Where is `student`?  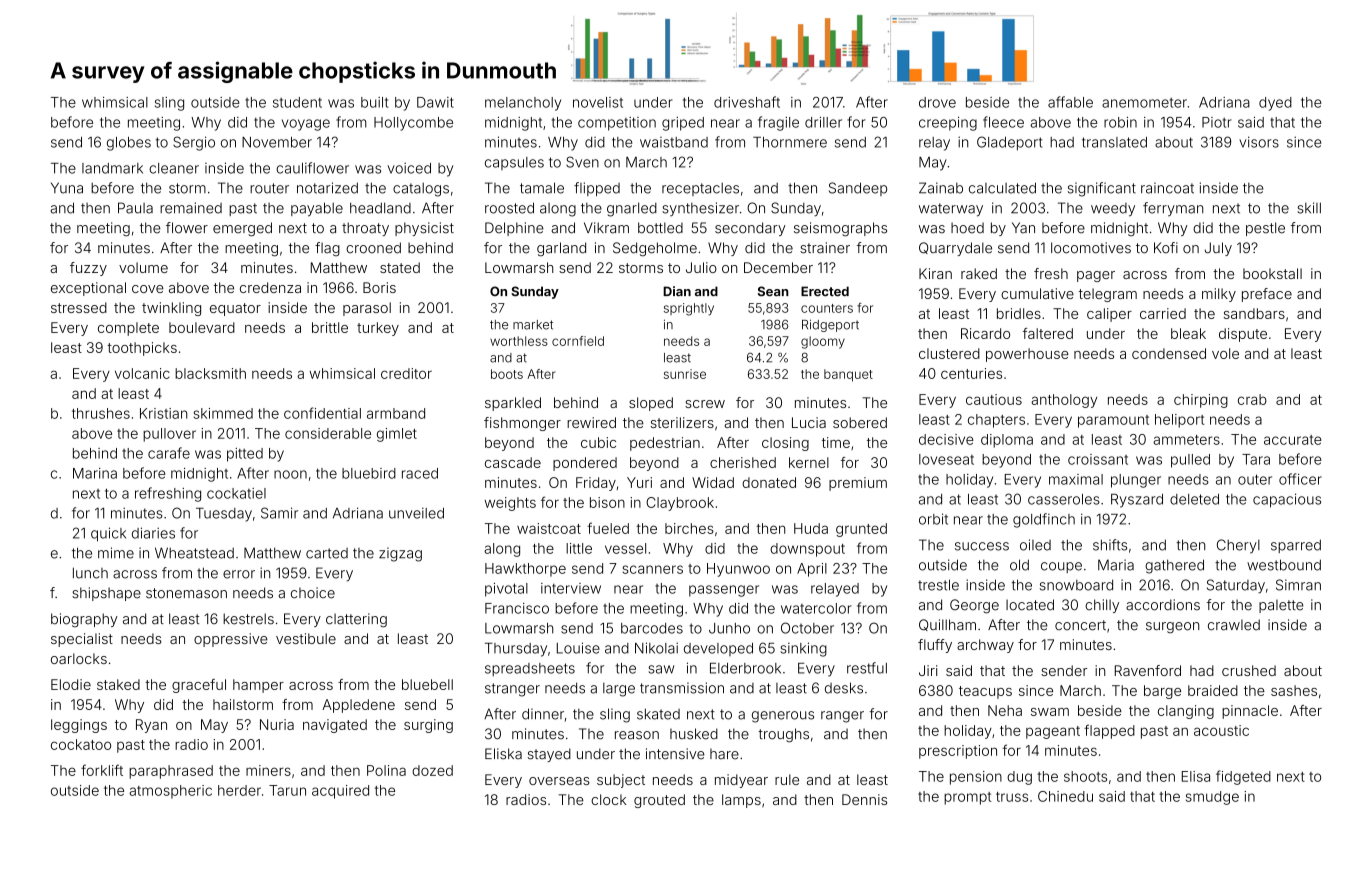 student is located at coordinates (297, 102).
